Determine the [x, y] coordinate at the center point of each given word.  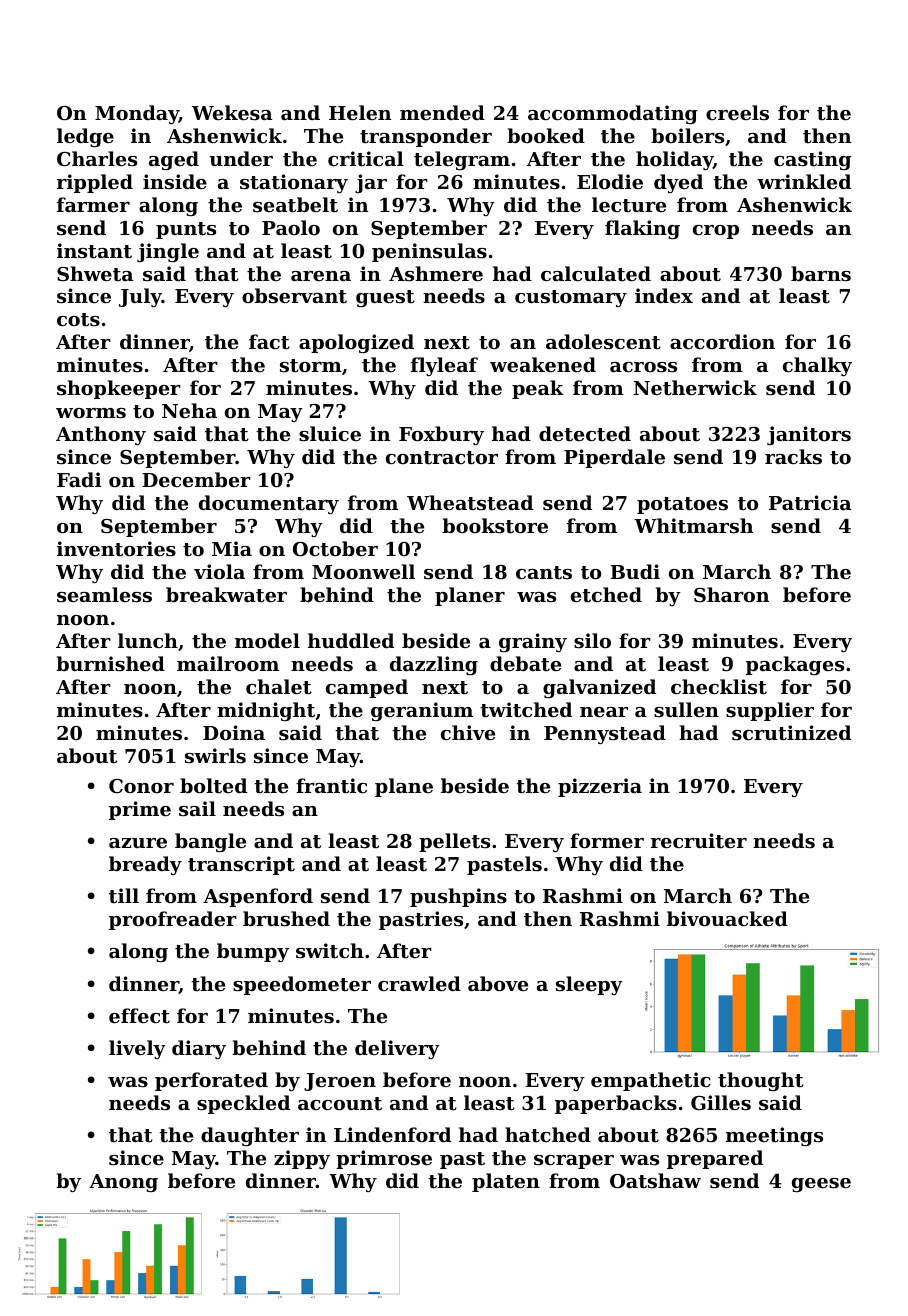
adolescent [603, 342]
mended [442, 112]
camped [367, 688]
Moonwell [363, 571]
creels [737, 112]
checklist [719, 687]
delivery [397, 1049]
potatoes [682, 505]
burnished [110, 663]
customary [571, 298]
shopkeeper [119, 389]
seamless [104, 595]
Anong [123, 1183]
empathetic [651, 1081]
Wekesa [232, 113]
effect [139, 1016]
